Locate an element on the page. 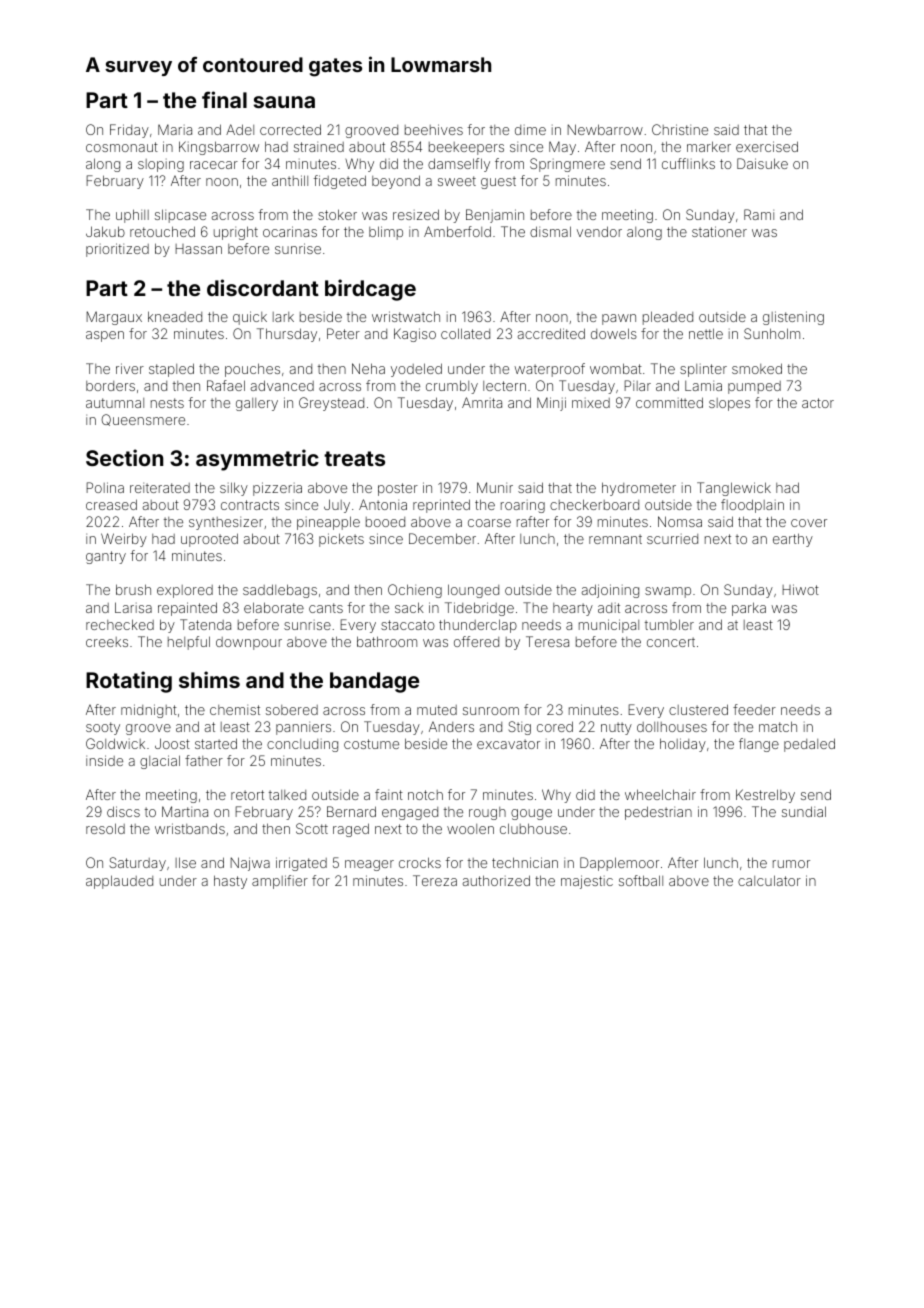  Antonia is located at coordinates (383, 504).
